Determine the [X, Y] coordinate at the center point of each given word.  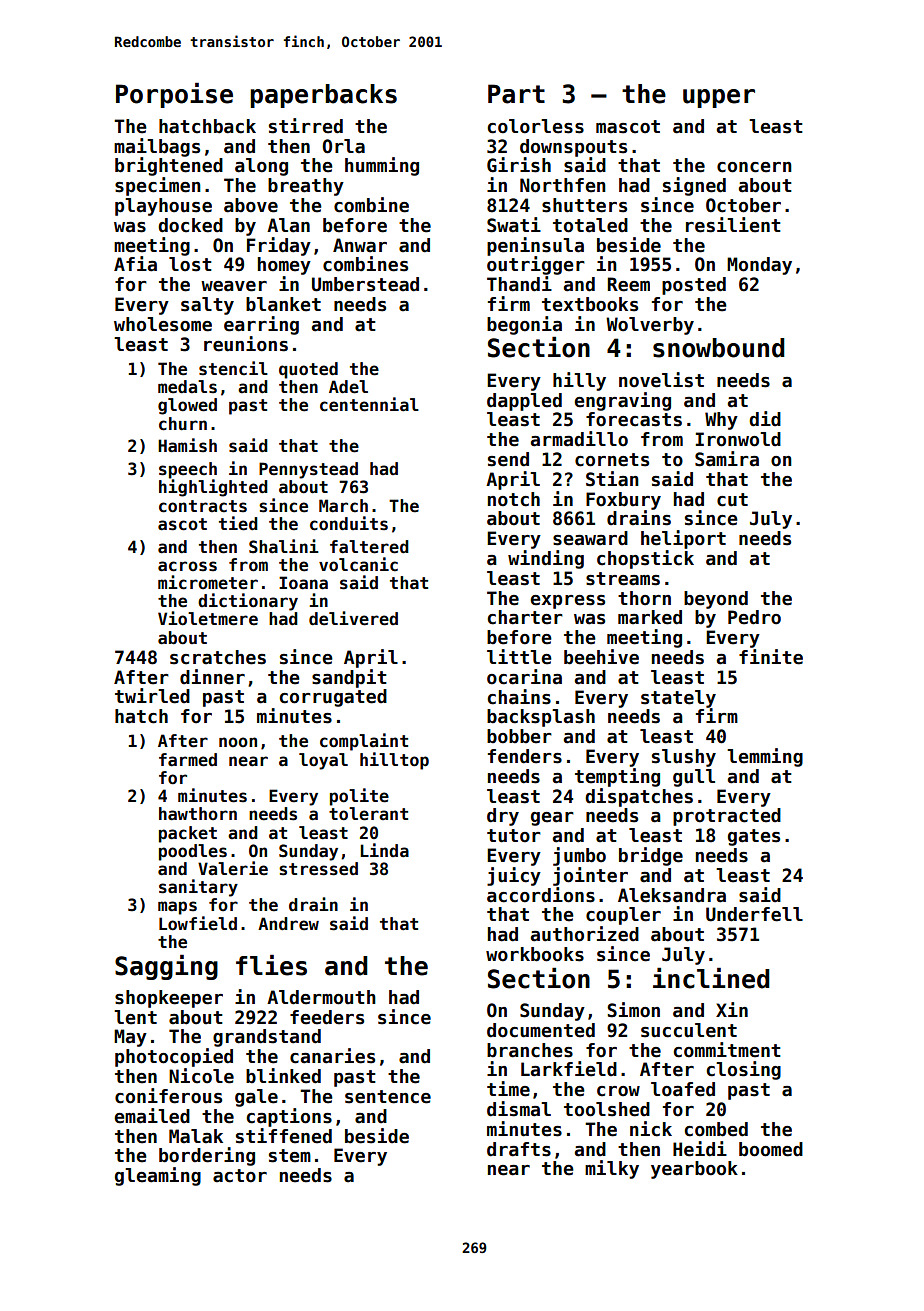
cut [732, 500]
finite [771, 657]
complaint [364, 742]
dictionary [248, 602]
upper [719, 98]
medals [187, 387]
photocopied [174, 1057]
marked [650, 617]
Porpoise [174, 95]
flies [271, 965]
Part [516, 94]
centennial [369, 404]
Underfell [754, 914]
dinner [212, 677]
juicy [514, 876]
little [519, 657]
